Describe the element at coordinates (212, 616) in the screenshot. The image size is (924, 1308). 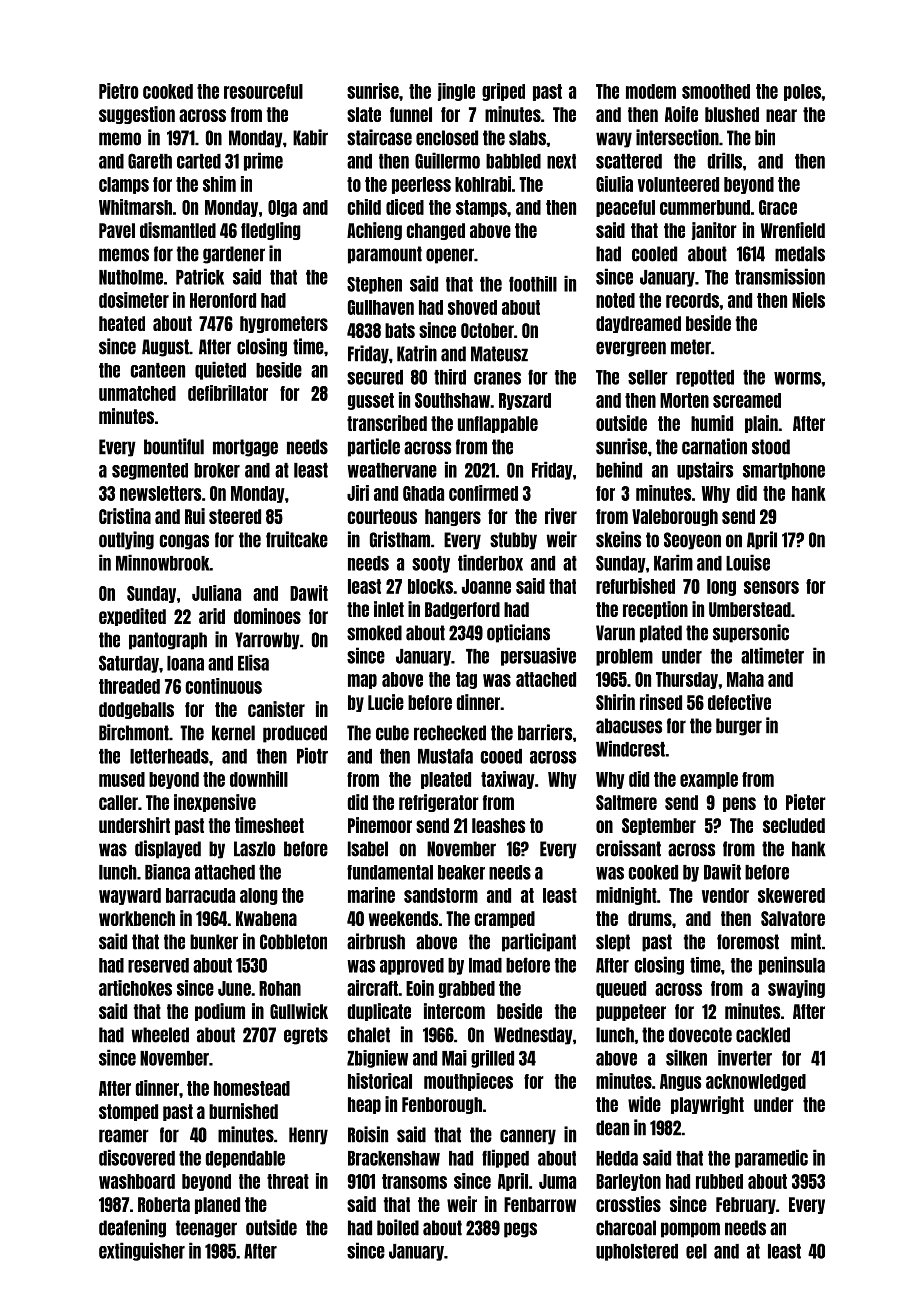
I see `arid` at that location.
